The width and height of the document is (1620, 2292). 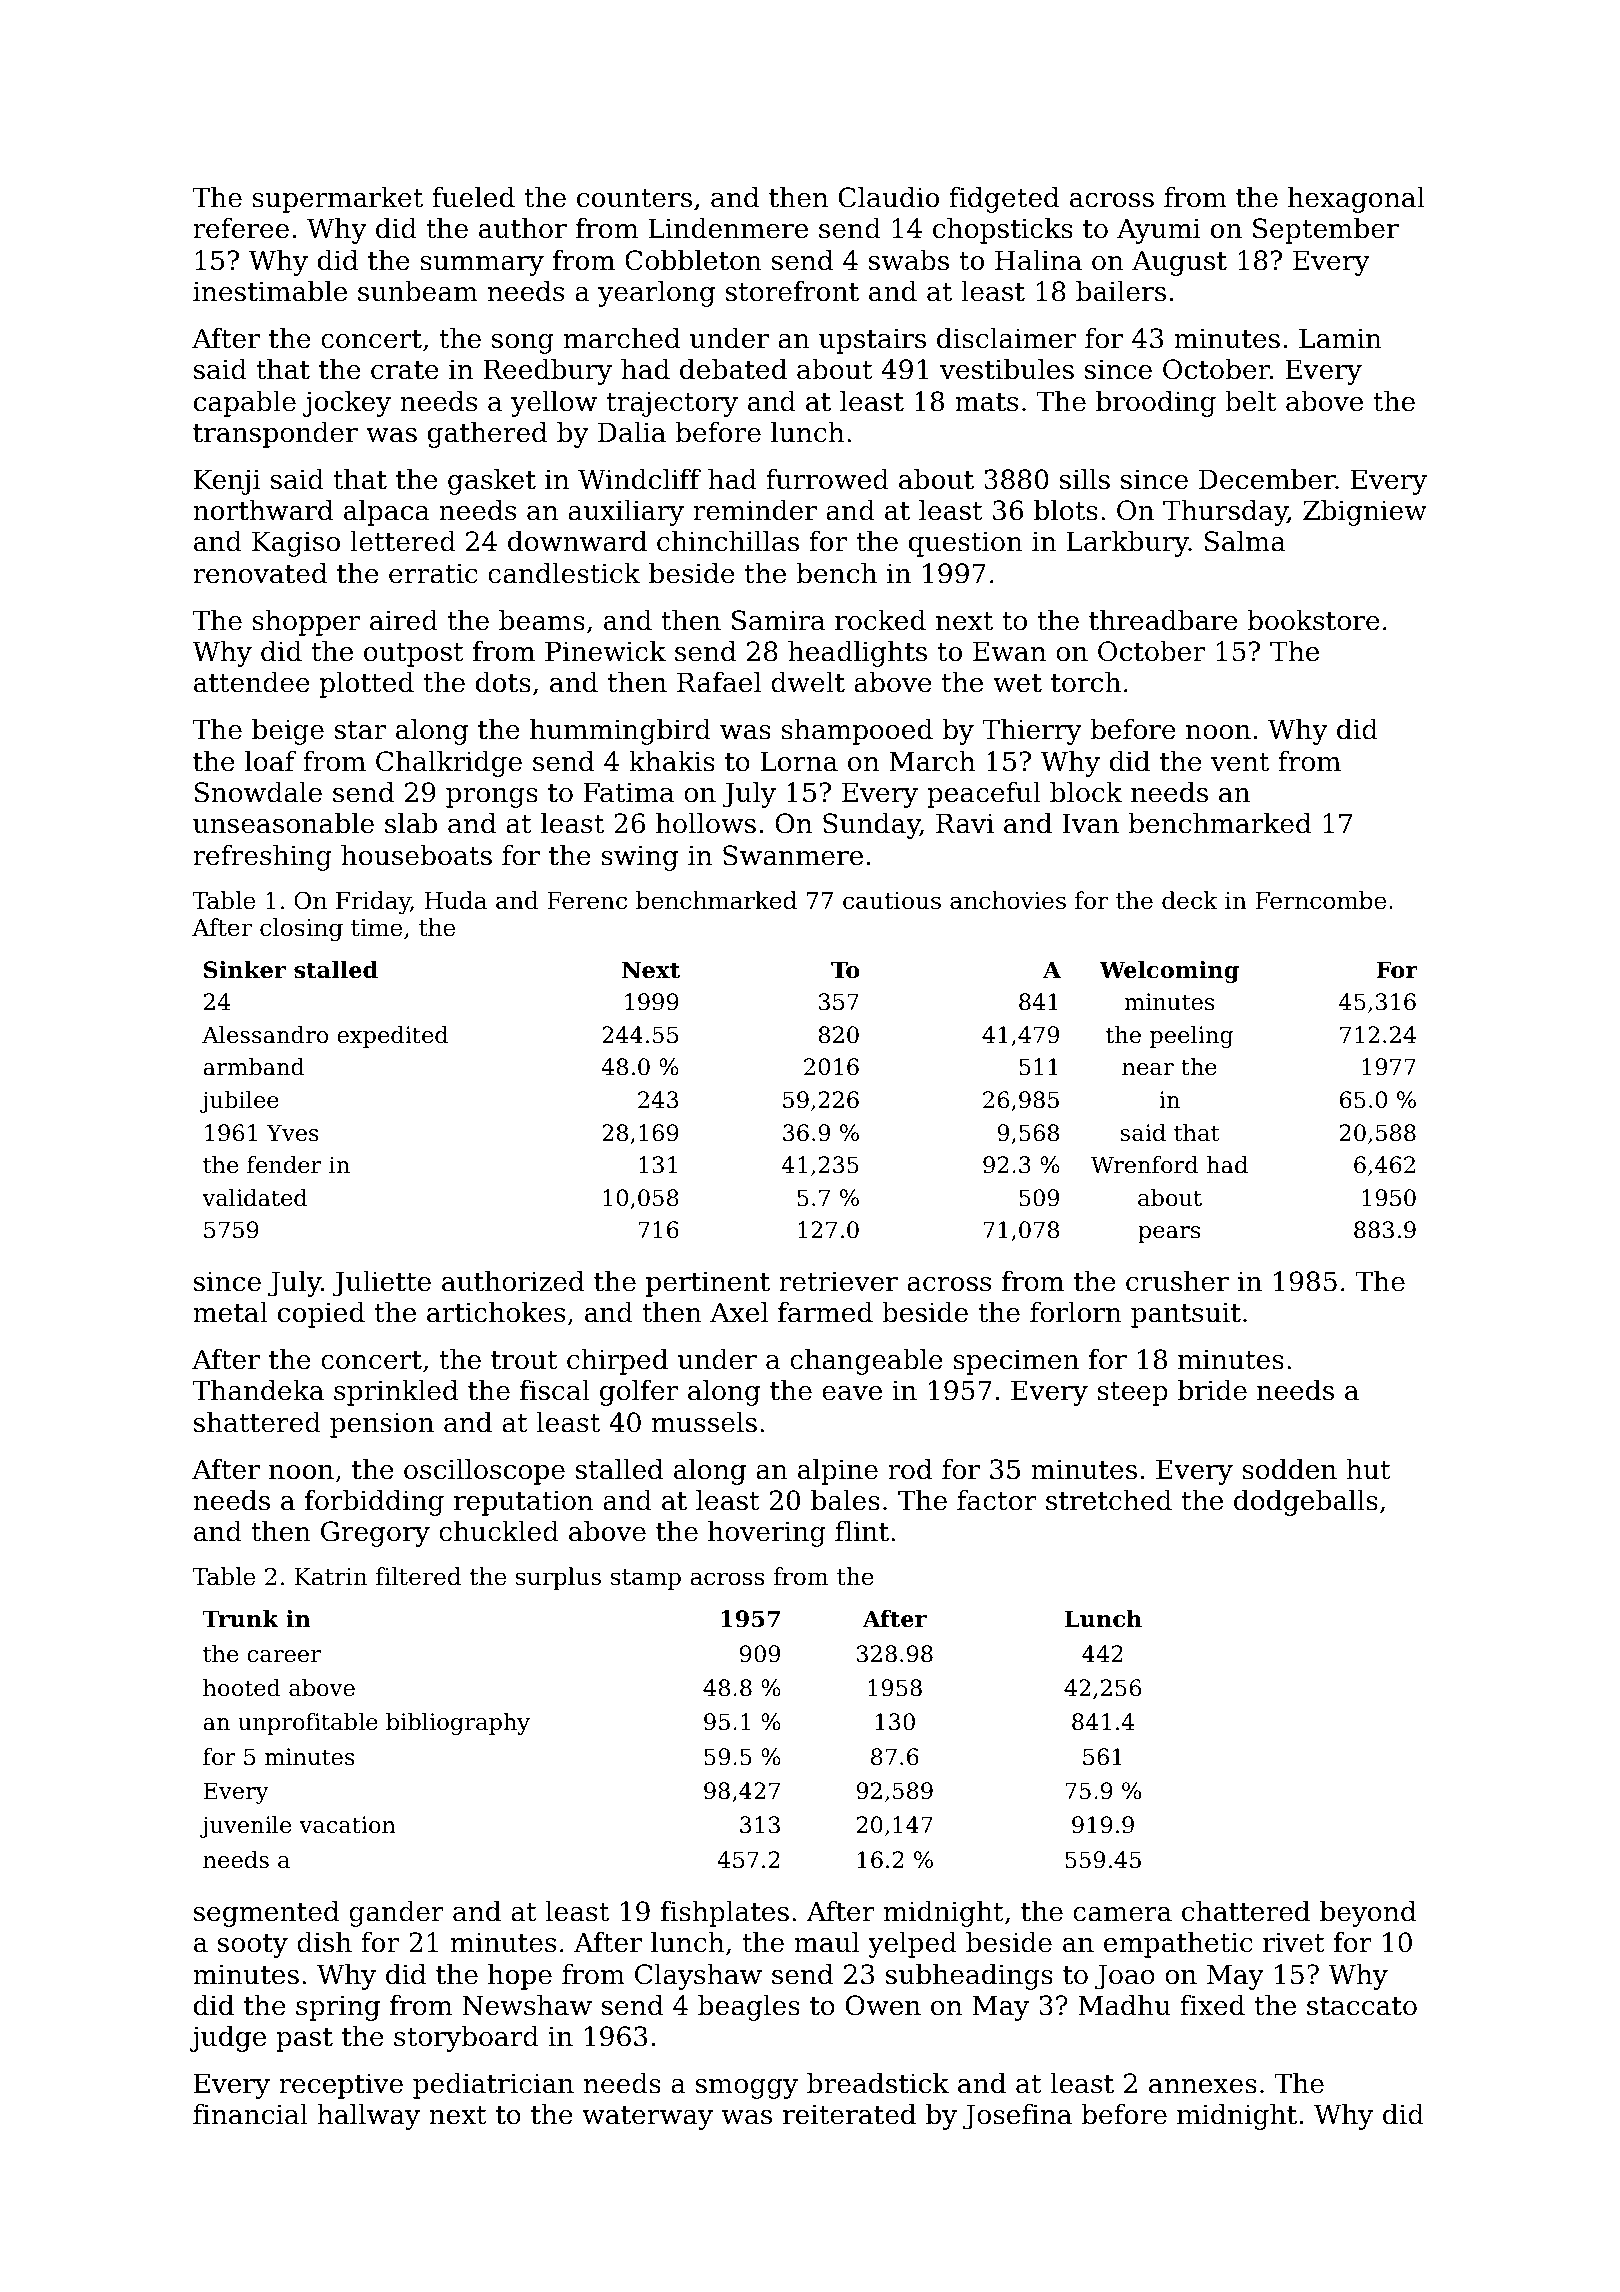 I want to click on pears, so click(x=1169, y=1234).
